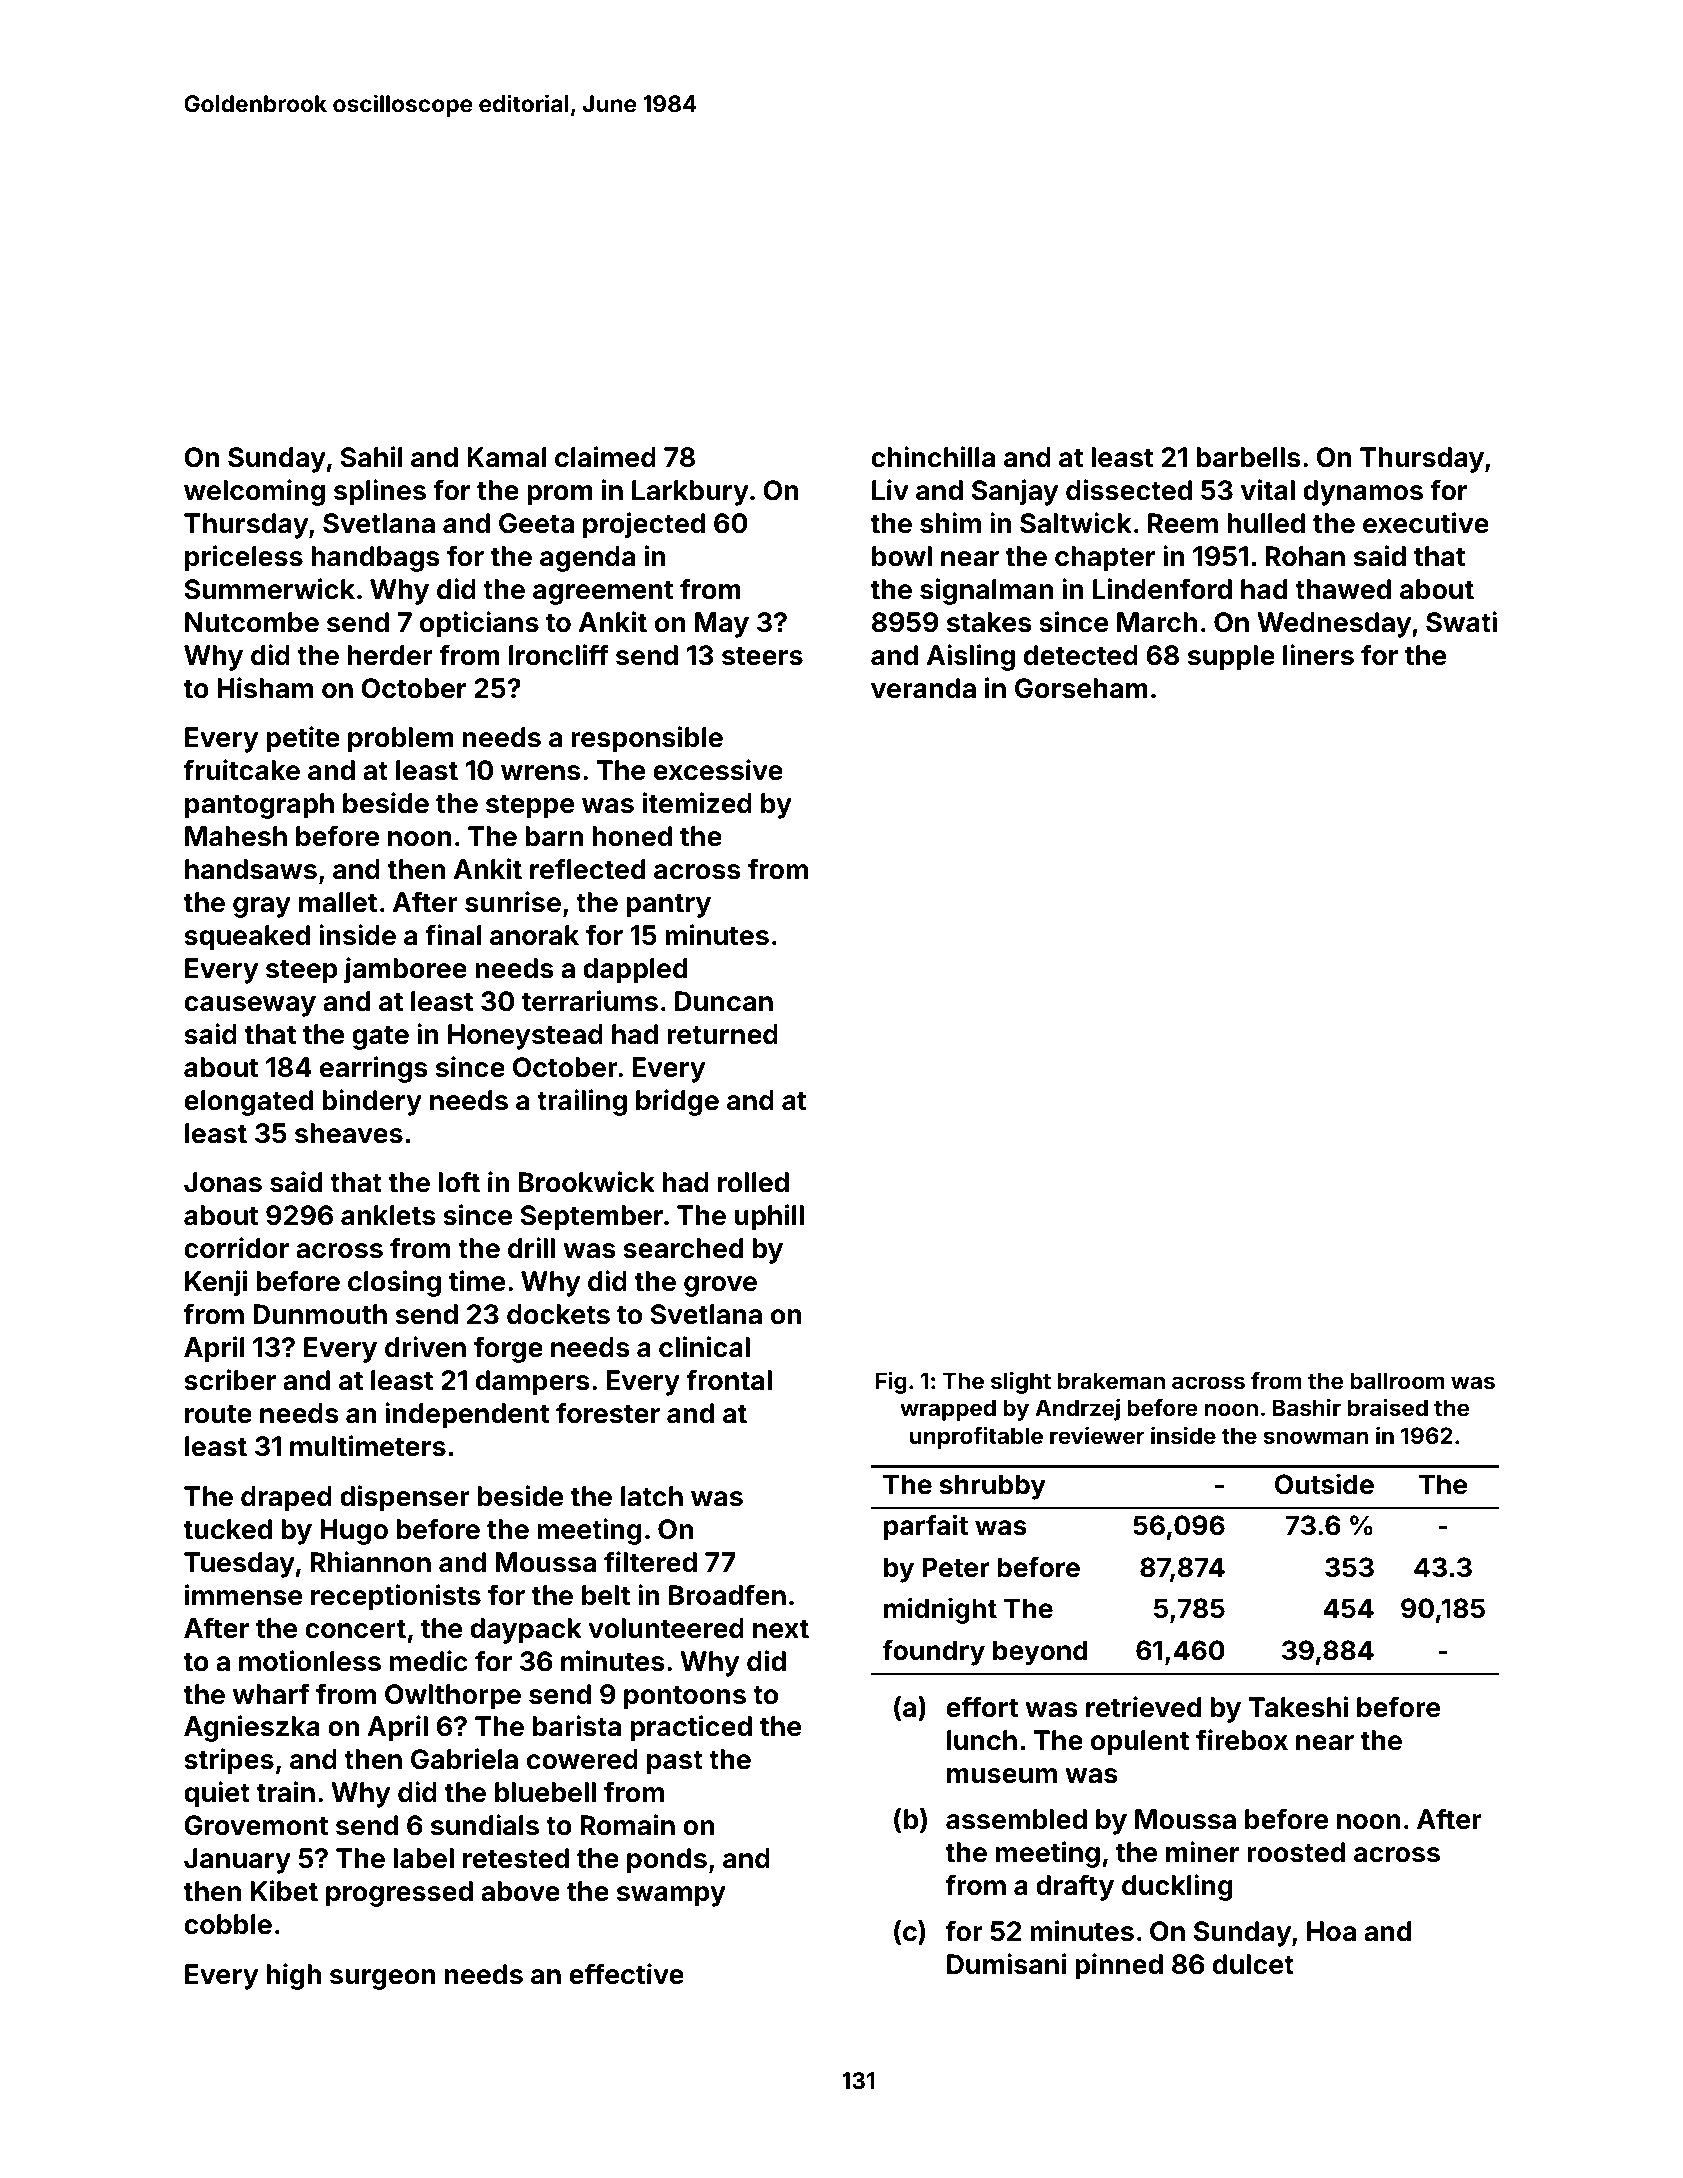 The image size is (1683, 2178). I want to click on projected, so click(644, 525).
